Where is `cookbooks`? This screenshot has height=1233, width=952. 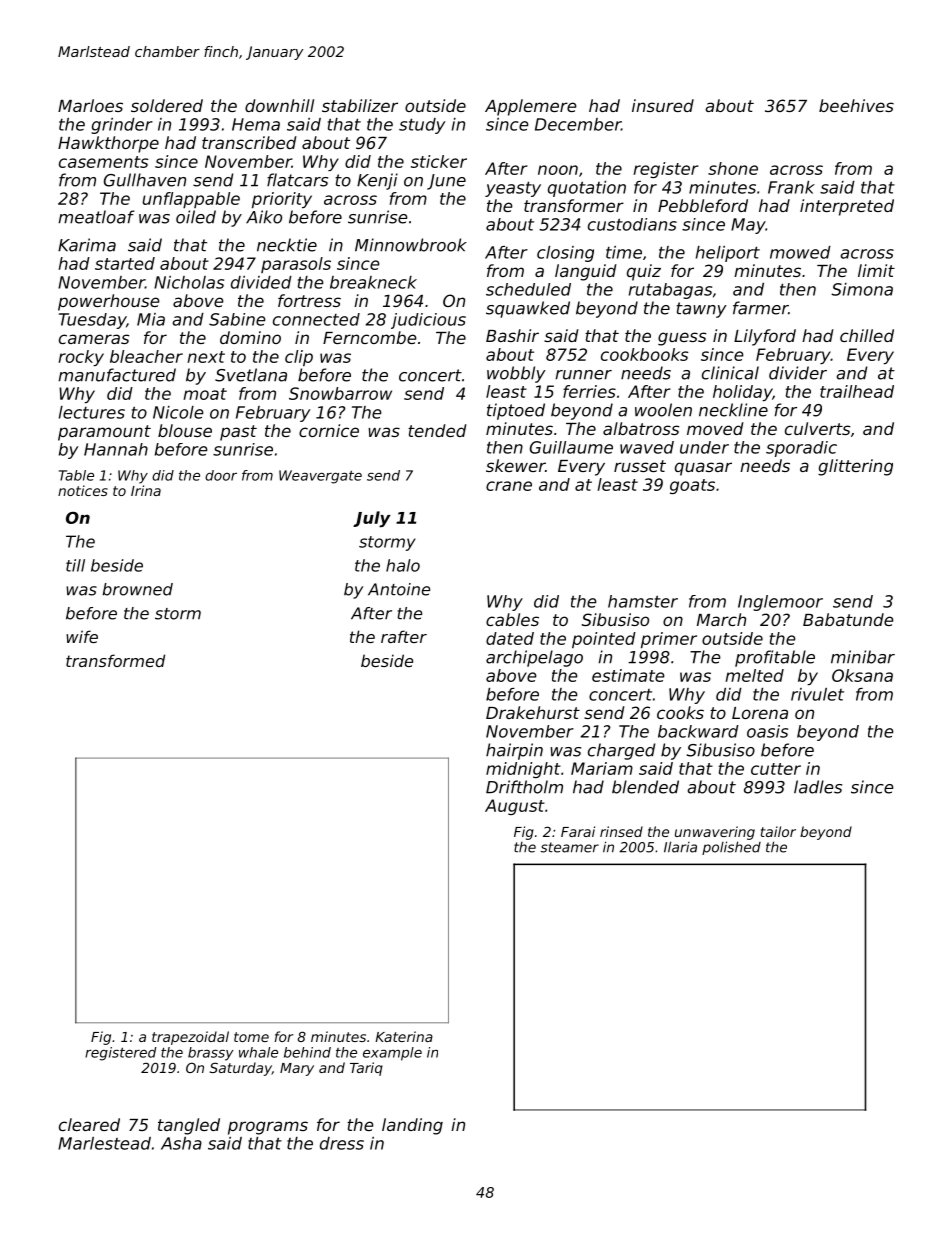
cookbooks is located at coordinates (644, 354).
